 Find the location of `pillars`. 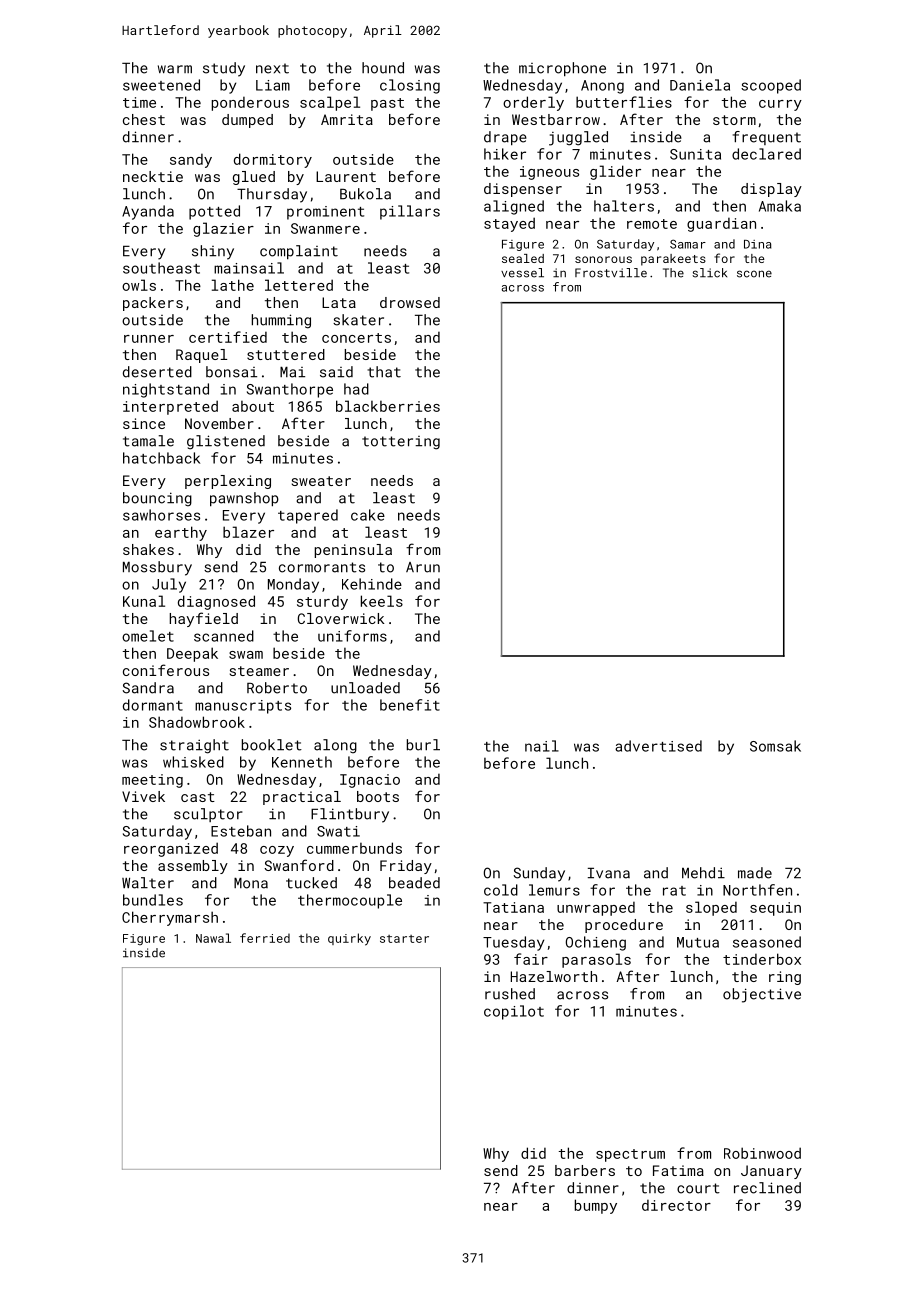

pillars is located at coordinates (410, 212).
